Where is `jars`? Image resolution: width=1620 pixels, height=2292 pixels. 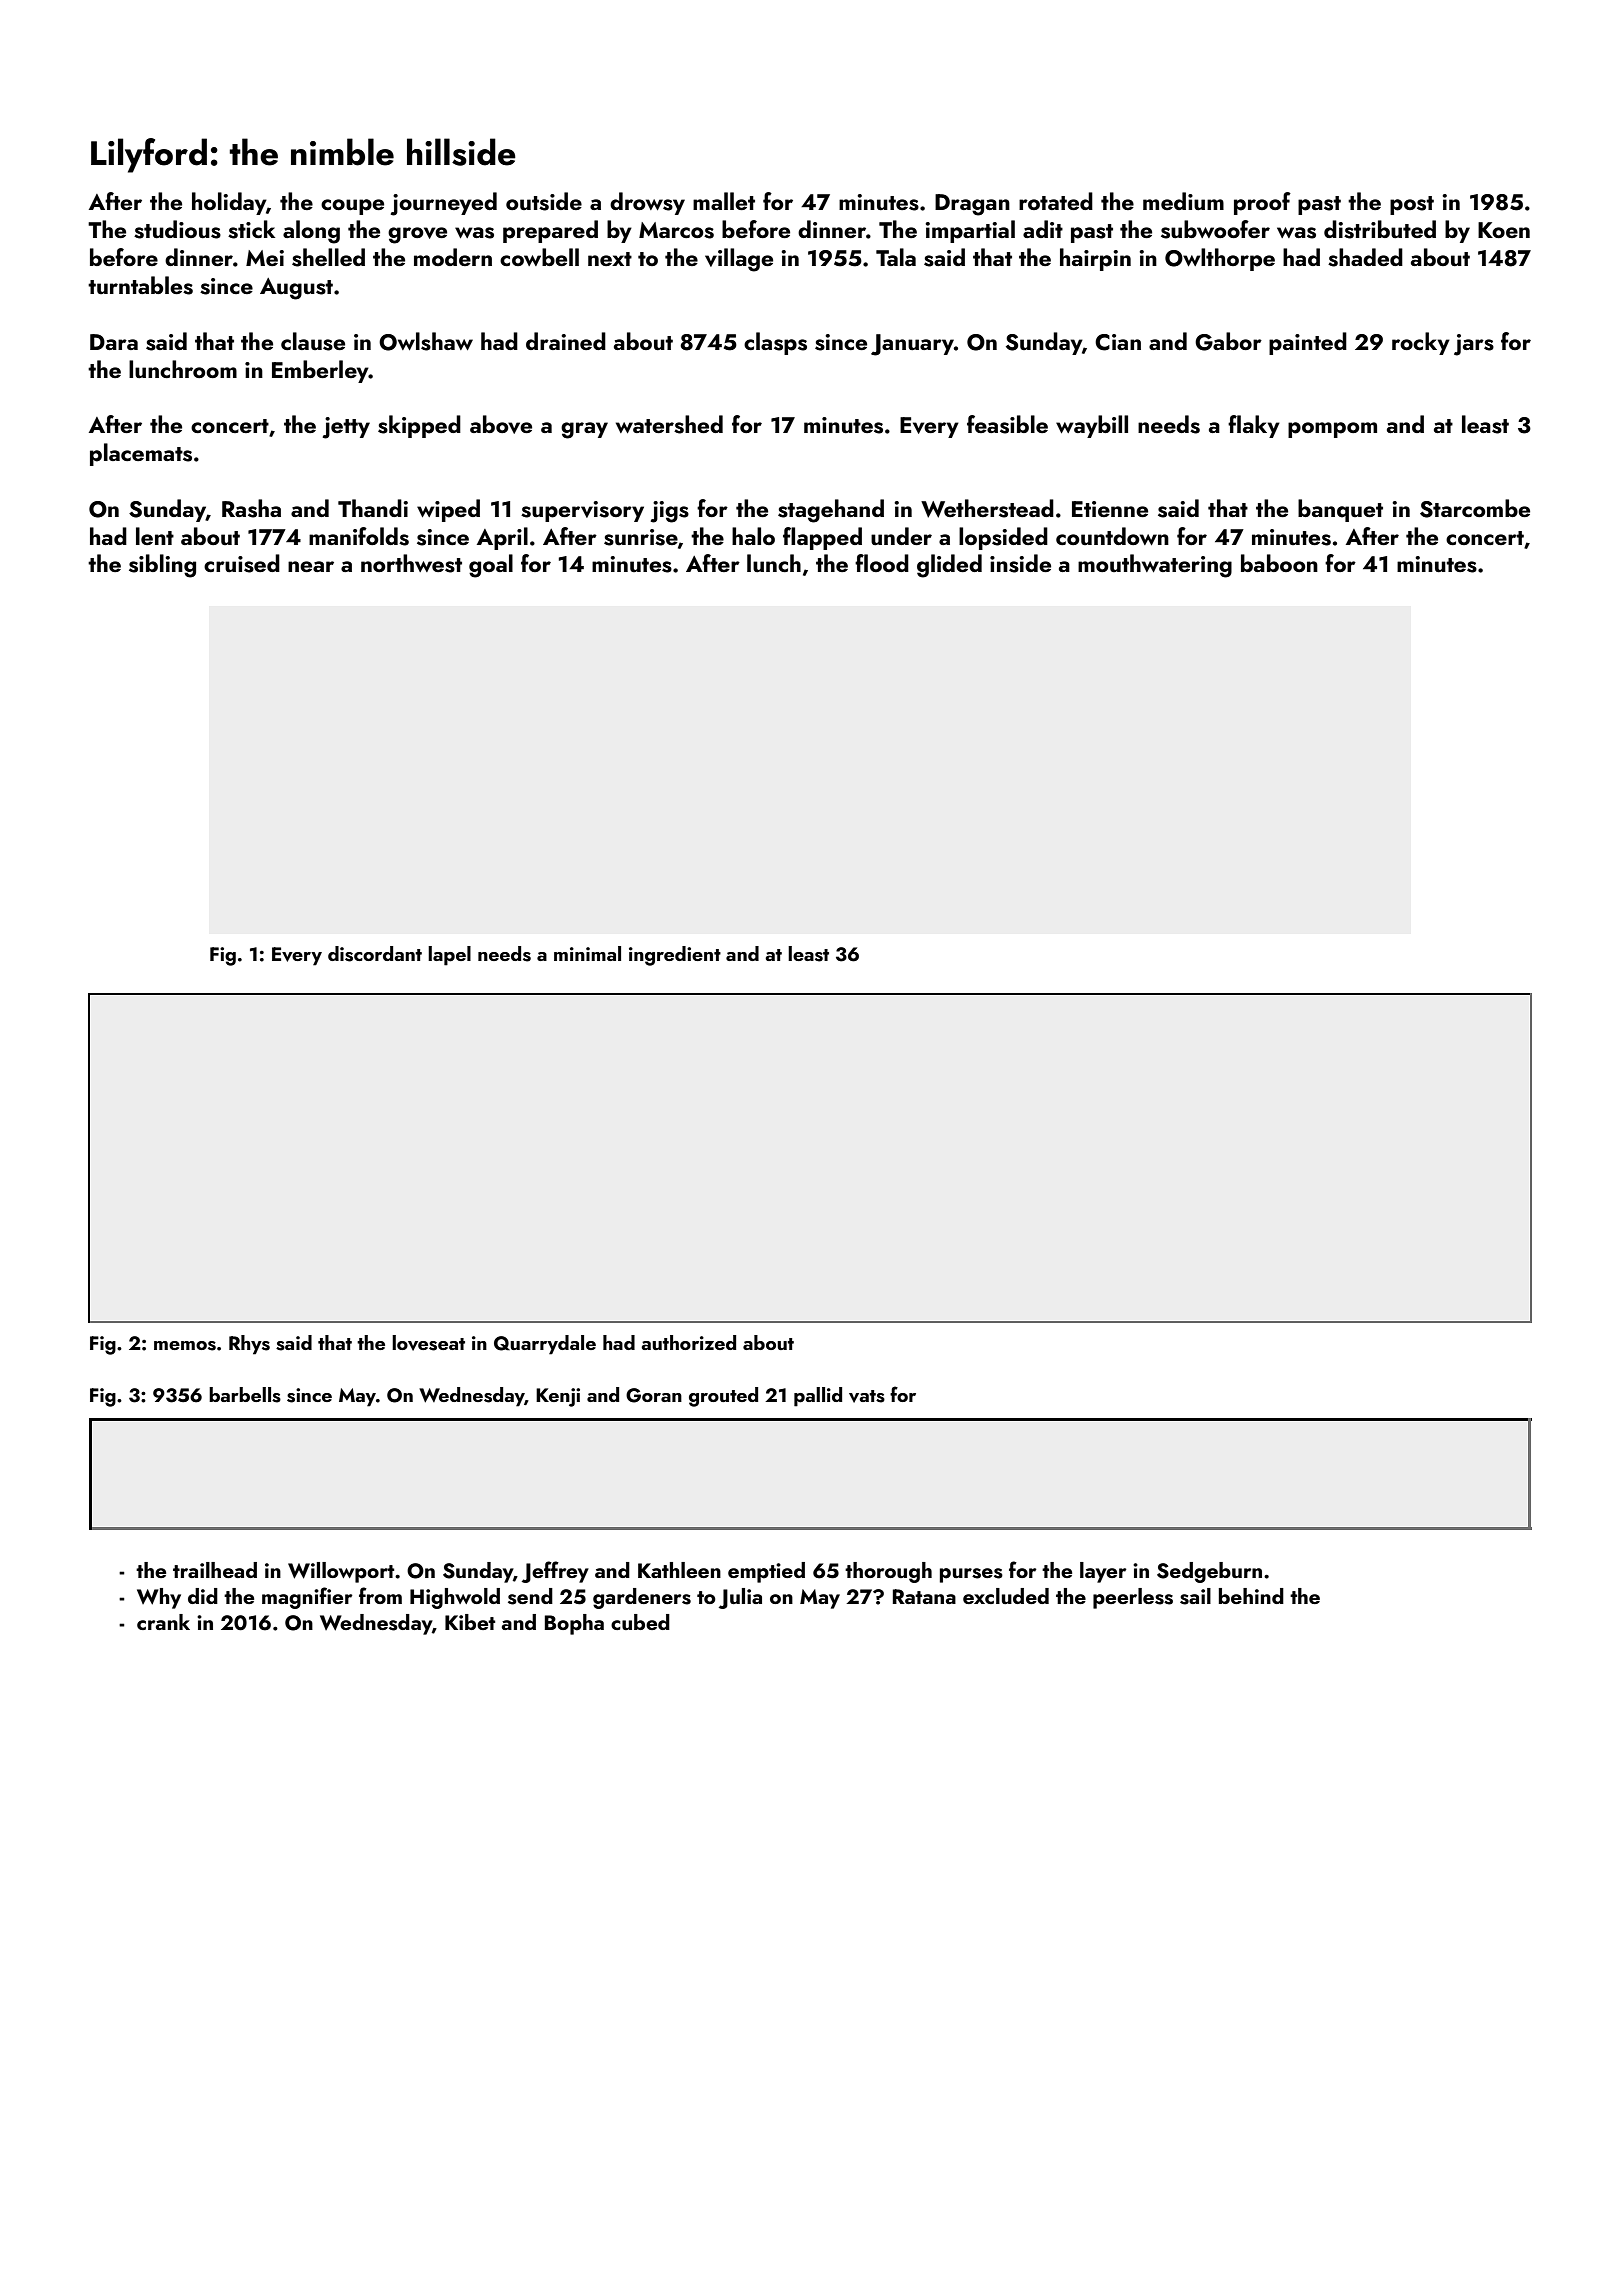 jars is located at coordinates (1474, 345).
